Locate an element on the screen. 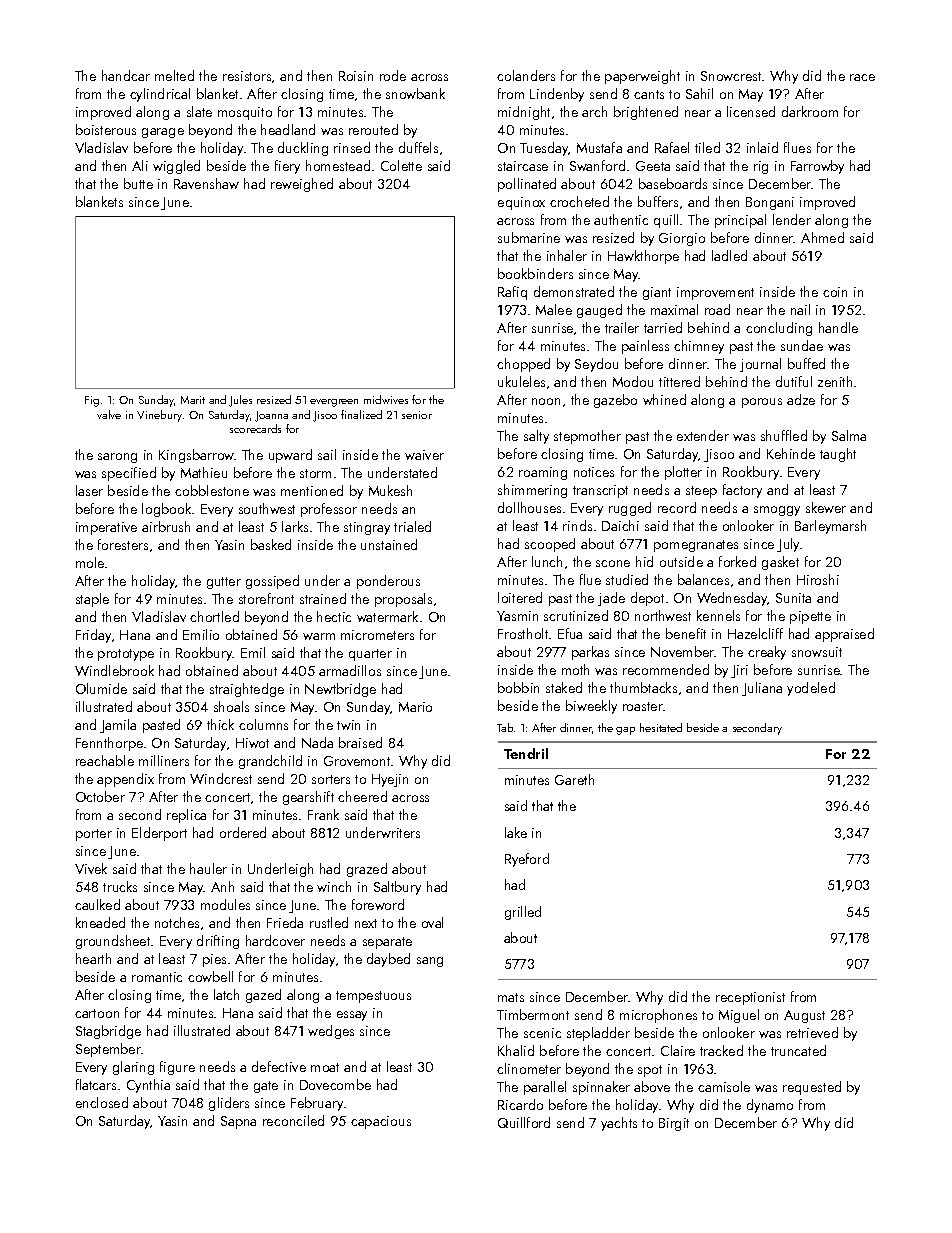 This screenshot has width=952, height=1233. Sapna is located at coordinates (238, 1122).
